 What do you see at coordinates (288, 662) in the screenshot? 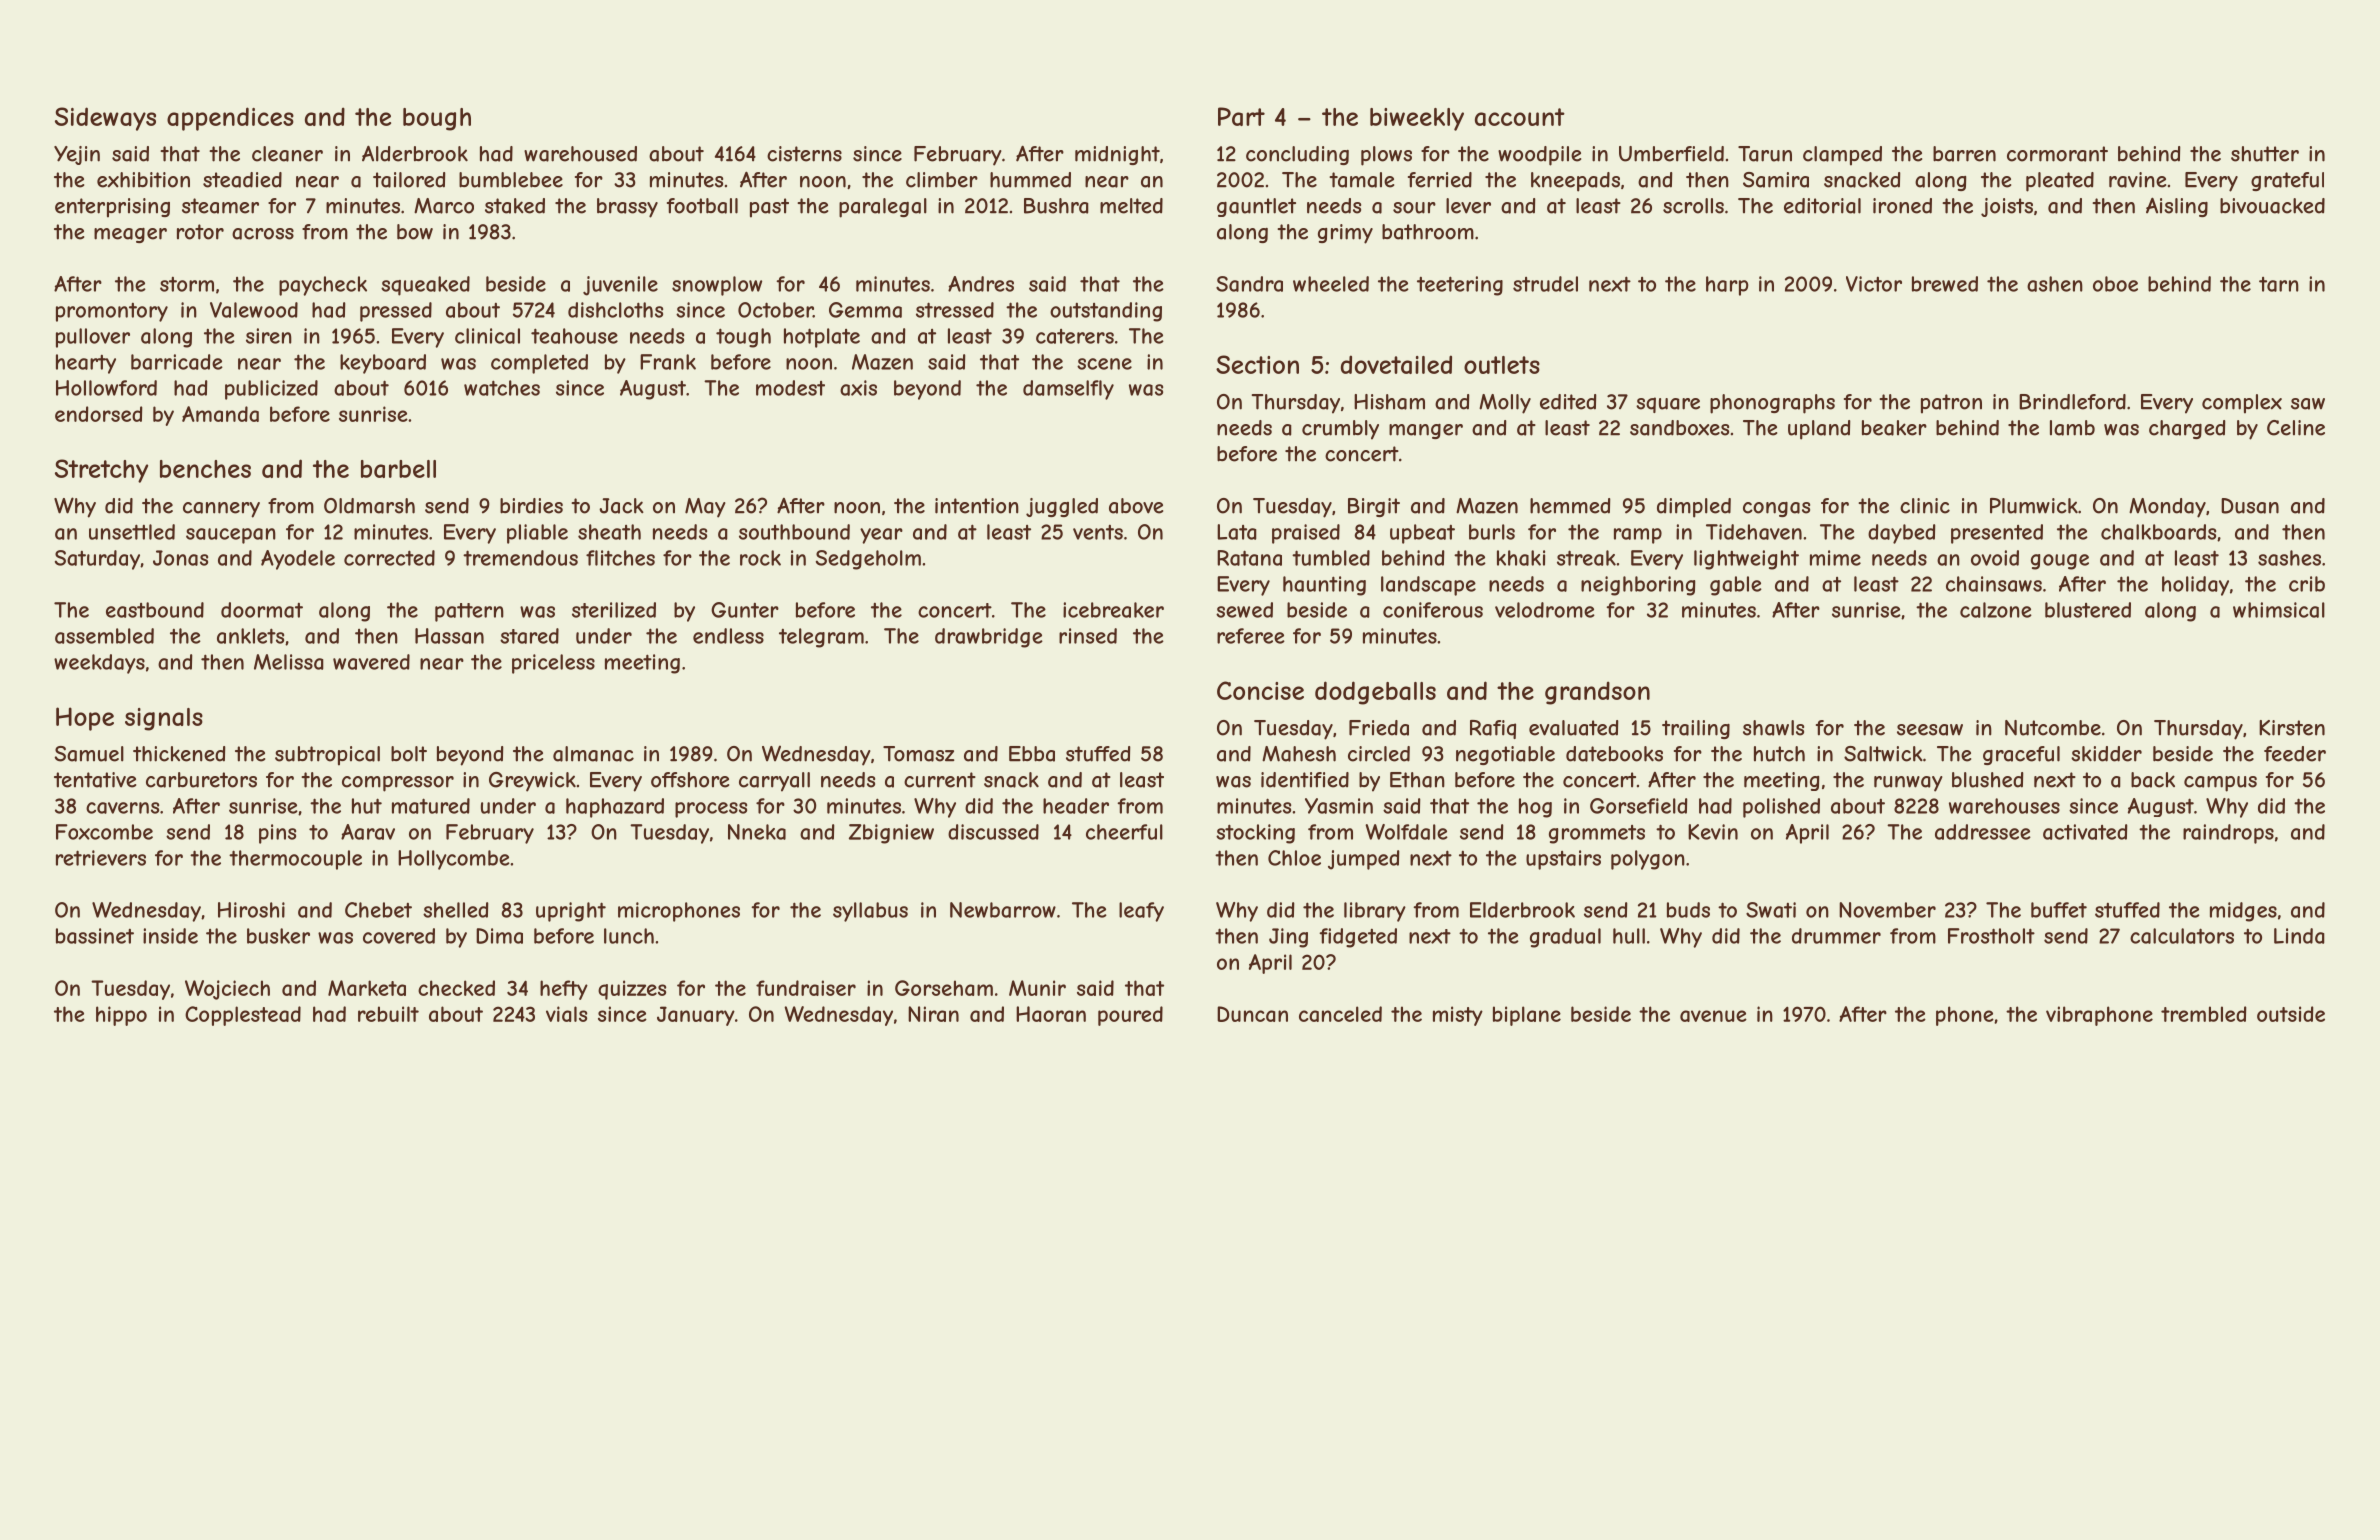
I see `Melissa` at bounding box center [288, 662].
